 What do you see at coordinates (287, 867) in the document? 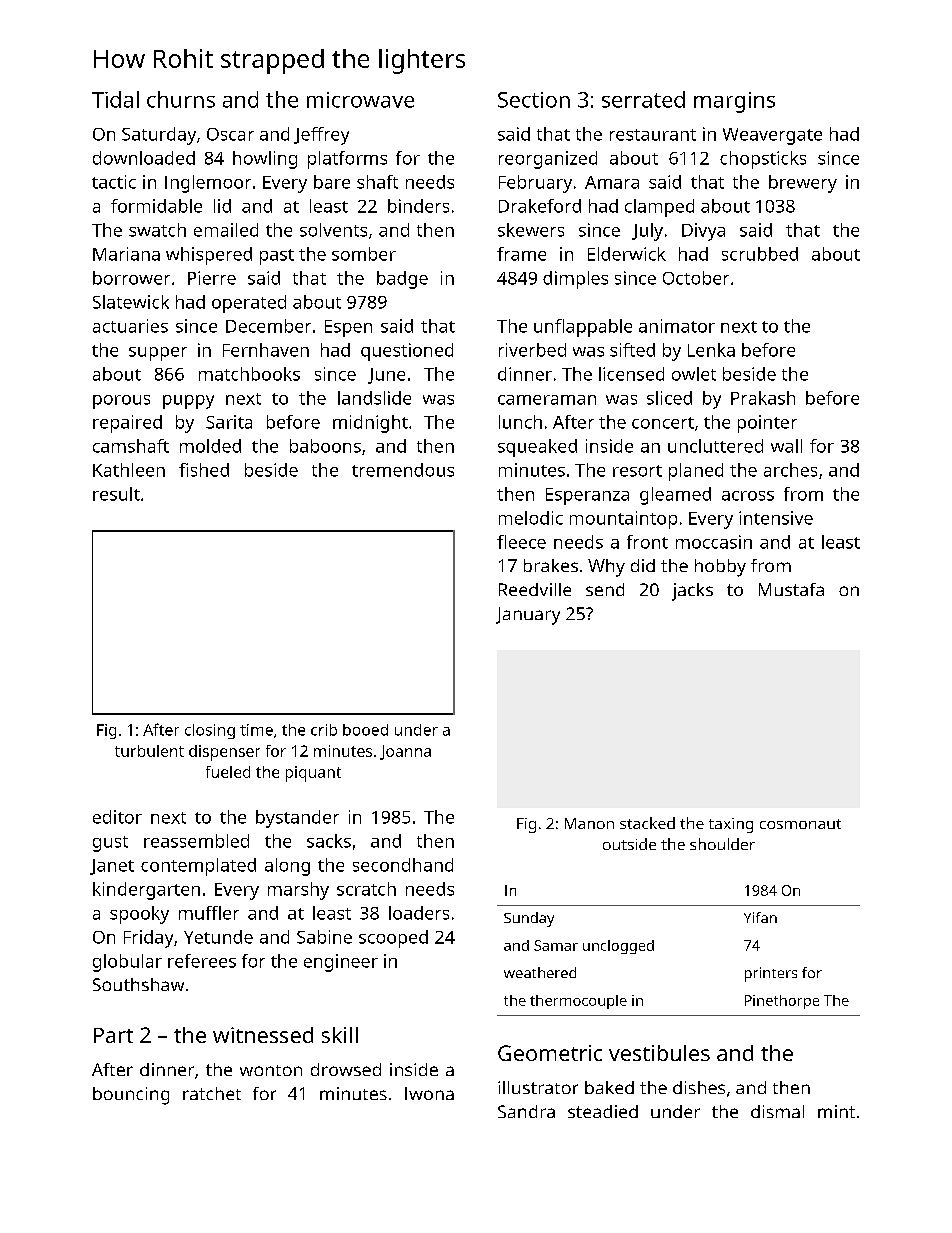
I see `along` at bounding box center [287, 867].
